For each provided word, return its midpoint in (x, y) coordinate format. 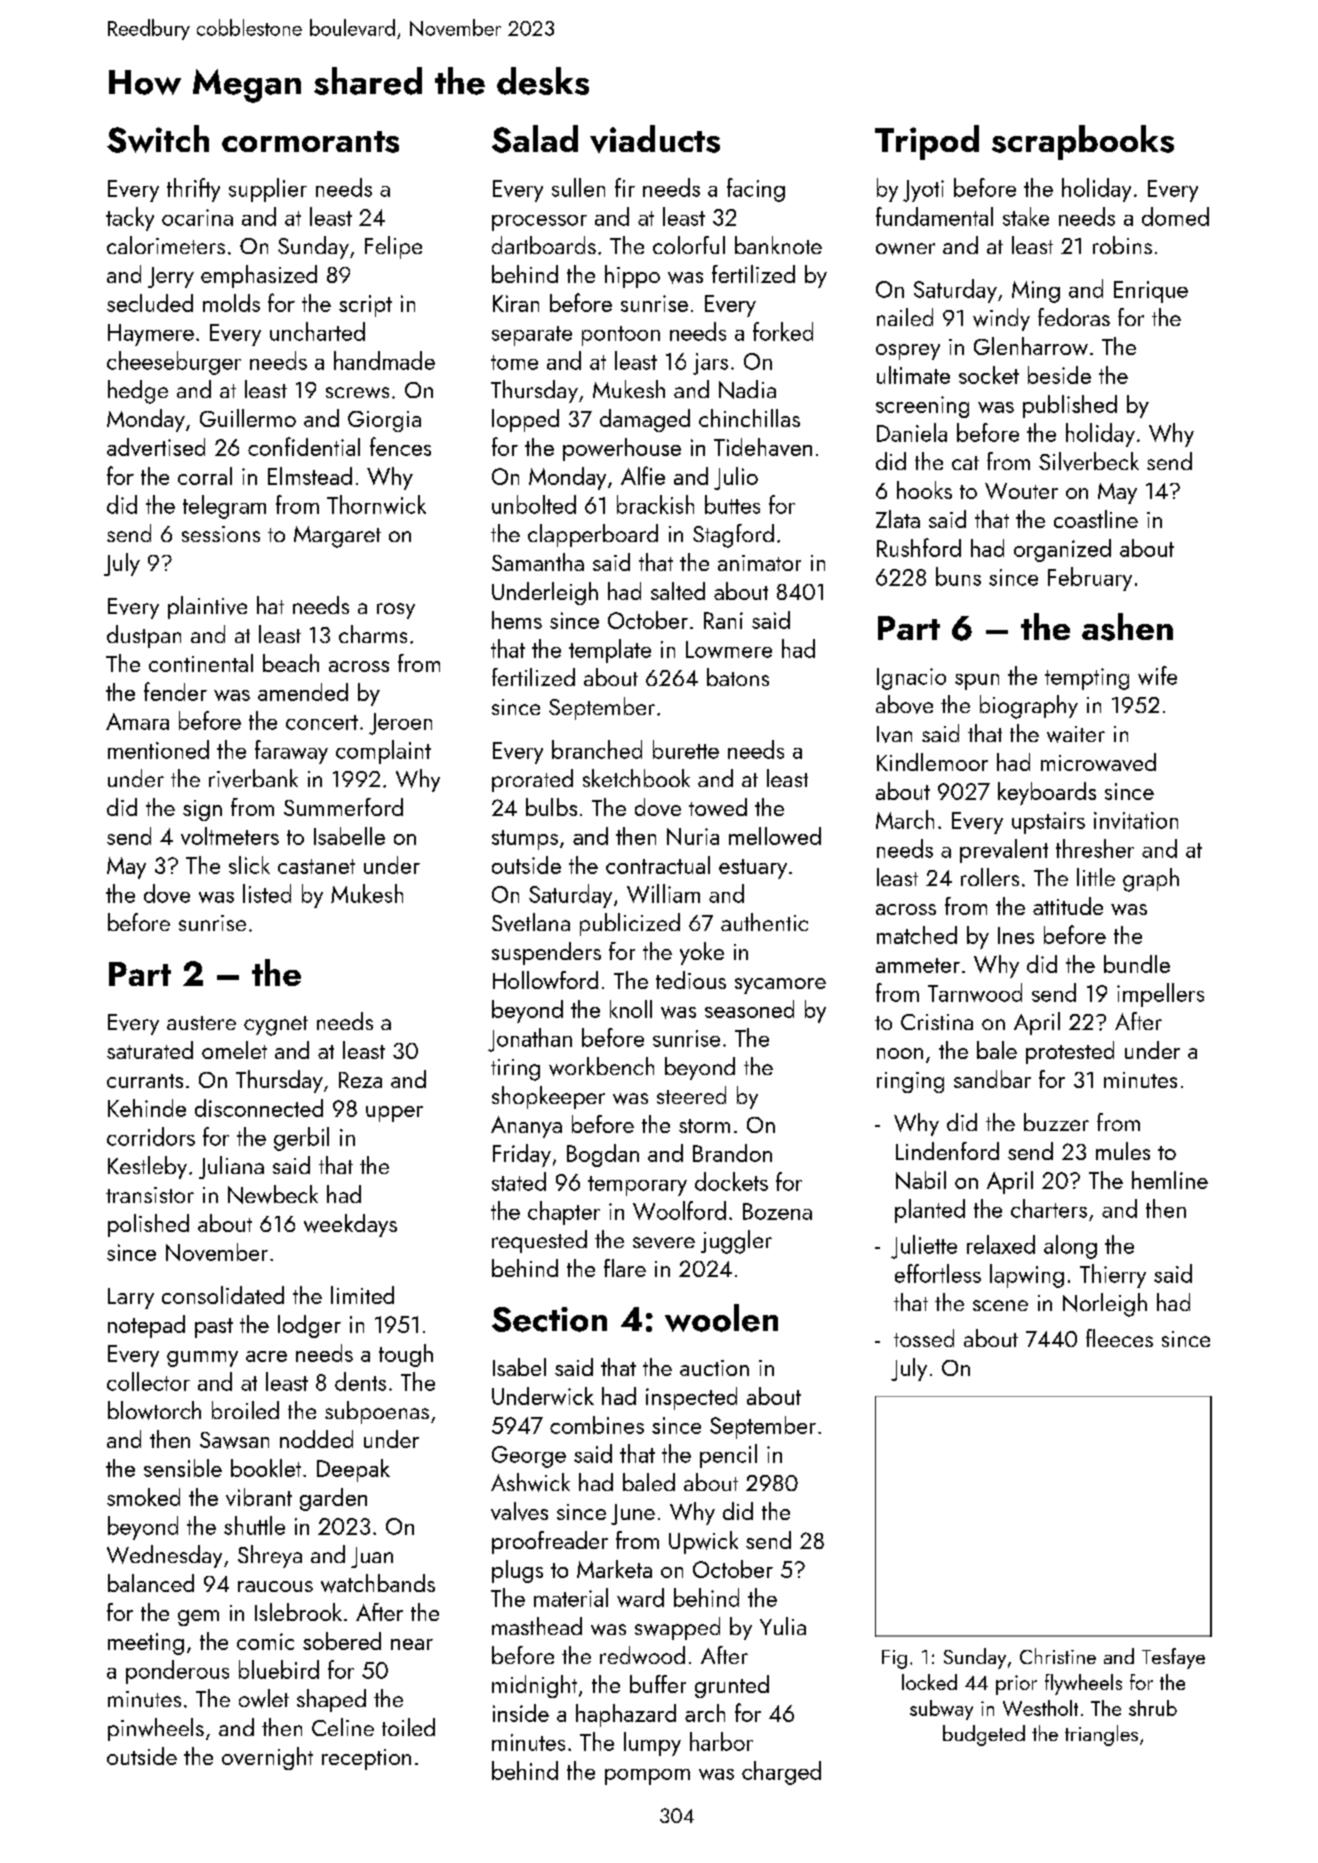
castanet (316, 866)
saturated (150, 1050)
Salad (535, 139)
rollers (990, 877)
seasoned (749, 1009)
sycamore (780, 986)
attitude (1068, 906)
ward (640, 1597)
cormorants (310, 142)
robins (1122, 245)
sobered (342, 1641)
